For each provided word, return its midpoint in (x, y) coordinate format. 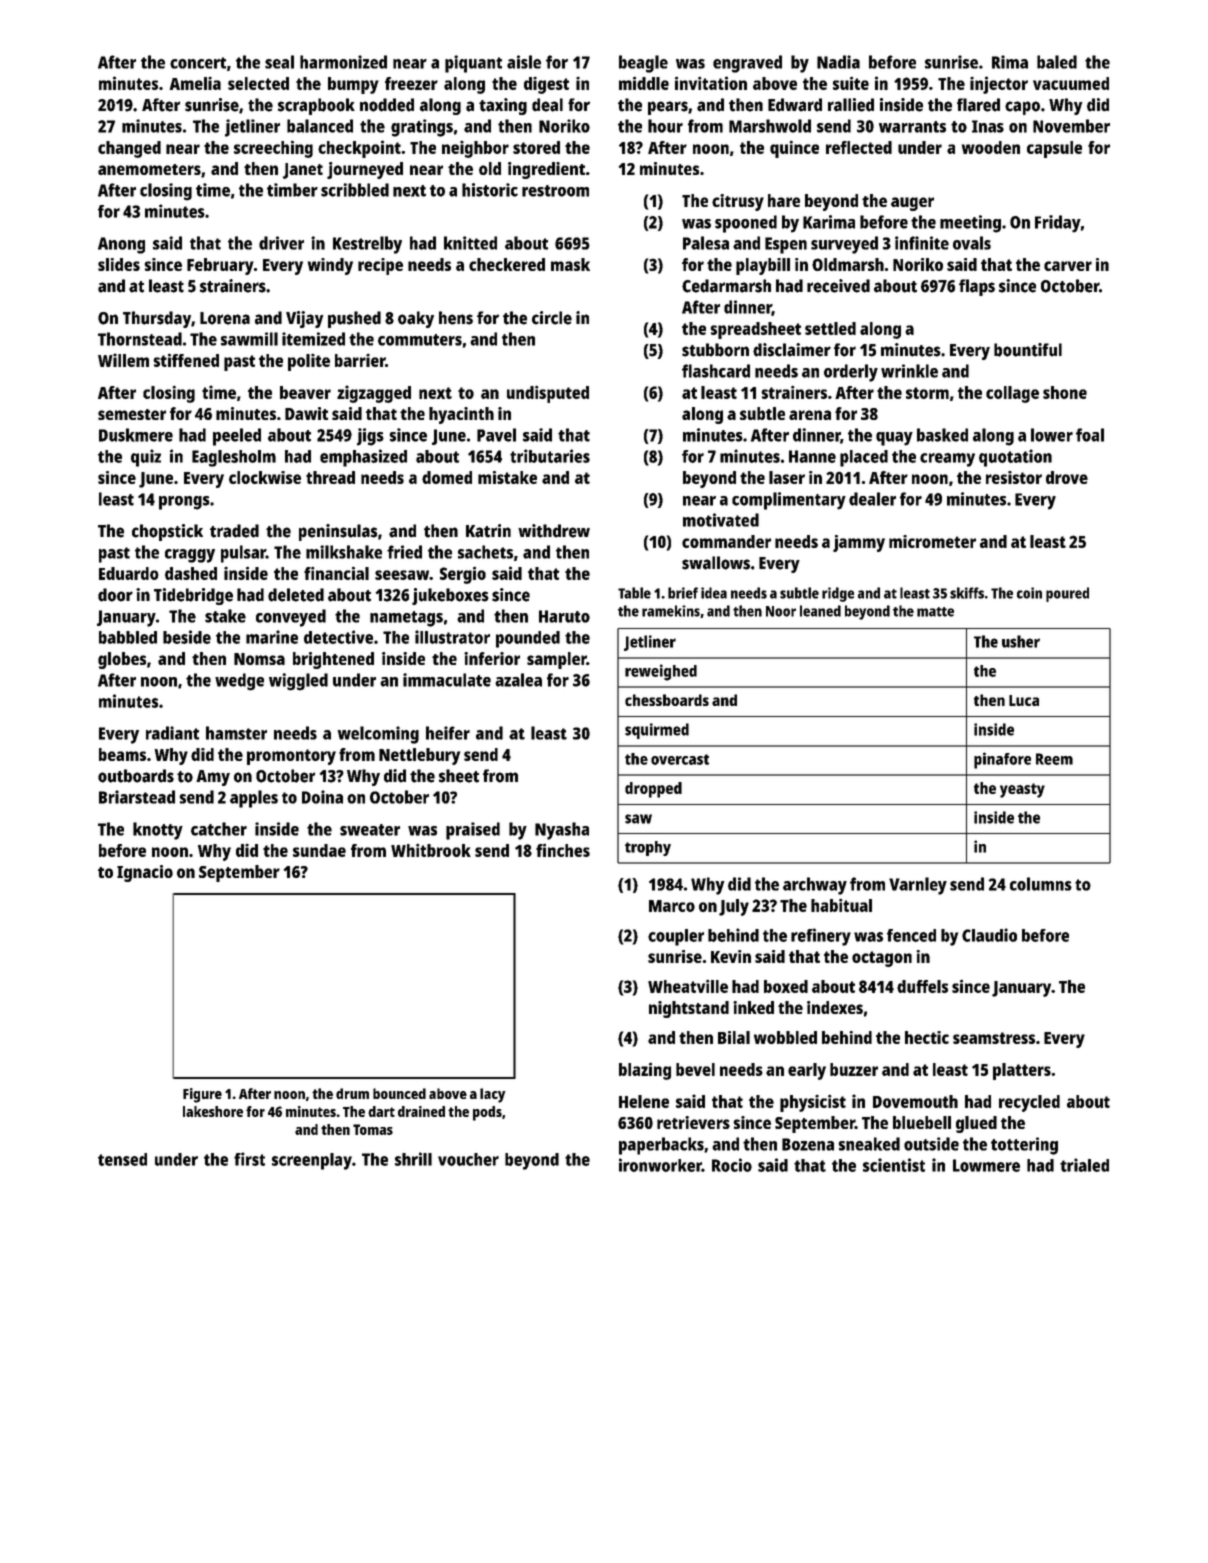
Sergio (463, 575)
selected (258, 83)
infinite (922, 243)
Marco (672, 906)
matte (935, 612)
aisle (524, 62)
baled (1057, 62)
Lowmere (986, 1165)
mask (570, 264)
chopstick (167, 532)
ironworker (660, 1165)
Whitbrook (431, 850)
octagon (882, 959)
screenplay (312, 1161)
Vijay (305, 319)
